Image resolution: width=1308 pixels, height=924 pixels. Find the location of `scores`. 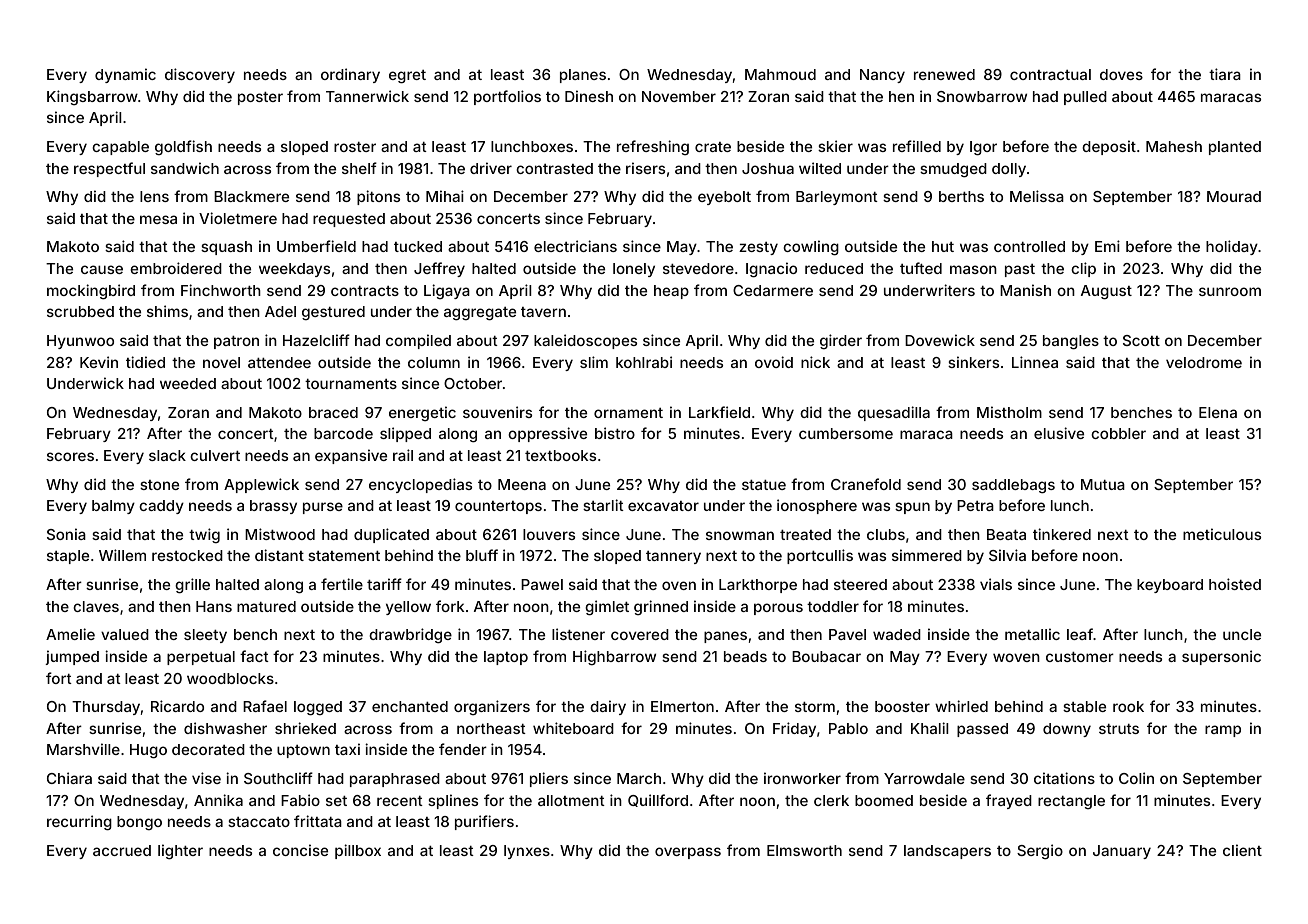

scores is located at coordinates (70, 456).
